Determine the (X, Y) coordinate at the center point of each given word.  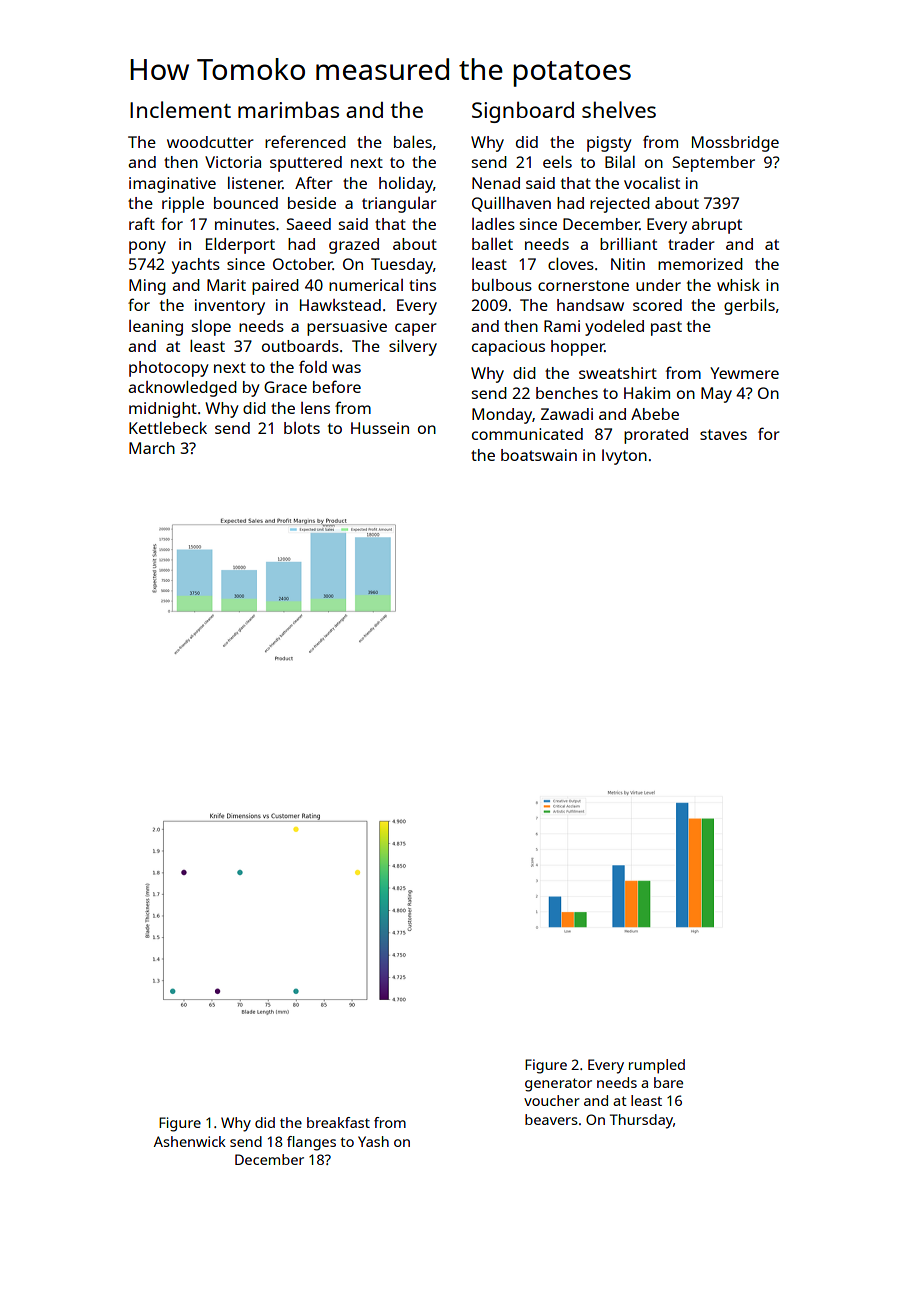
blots (302, 428)
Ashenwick (190, 1141)
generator (558, 1085)
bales (413, 142)
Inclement (180, 109)
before (337, 386)
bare (668, 1082)
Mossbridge (735, 144)
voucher (552, 1100)
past (666, 328)
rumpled (657, 1066)
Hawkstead (340, 305)
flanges (311, 1143)
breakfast (338, 1122)
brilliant (628, 244)
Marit (226, 285)
